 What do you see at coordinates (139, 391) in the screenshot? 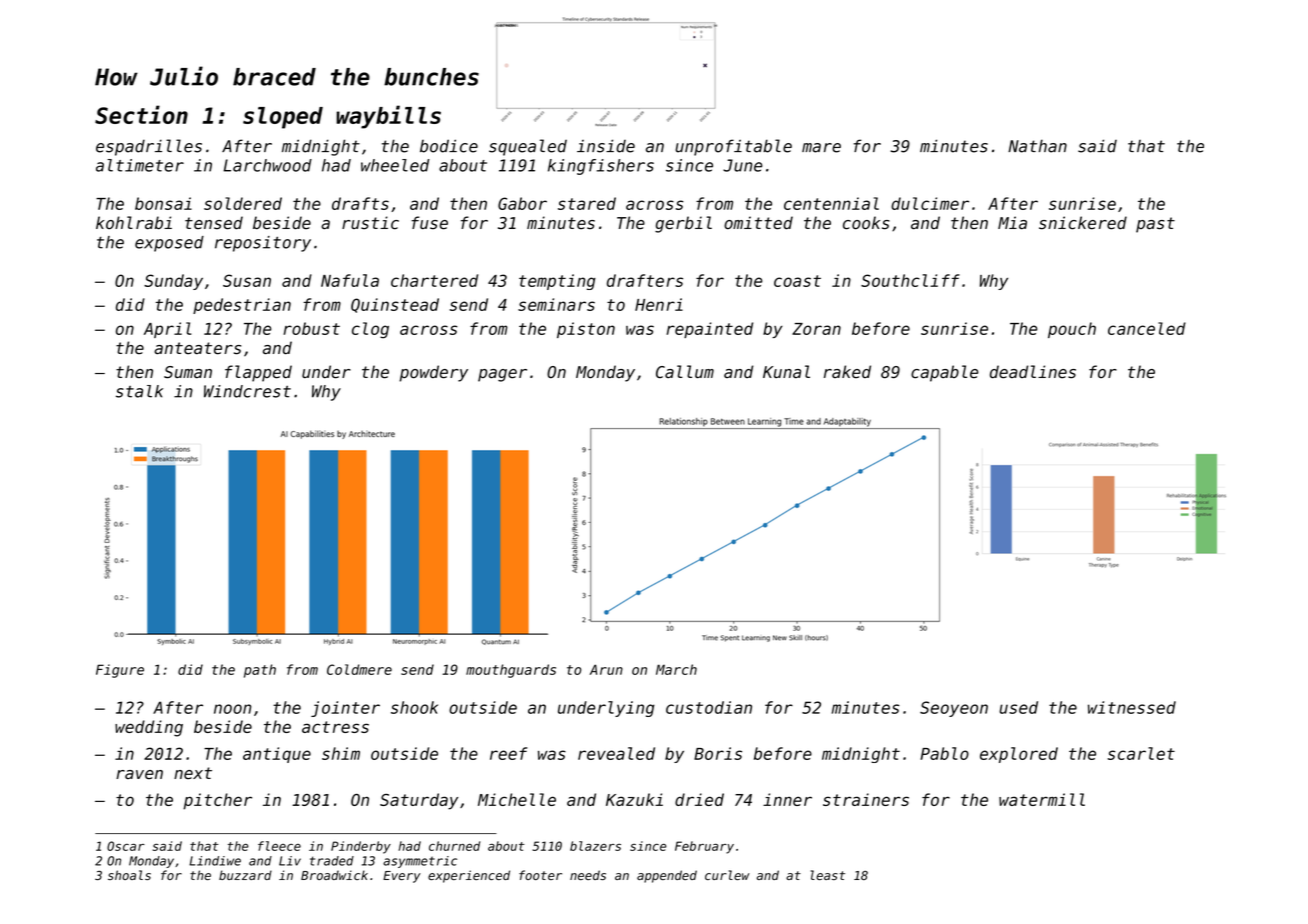
I see `stalk` at bounding box center [139, 391].
